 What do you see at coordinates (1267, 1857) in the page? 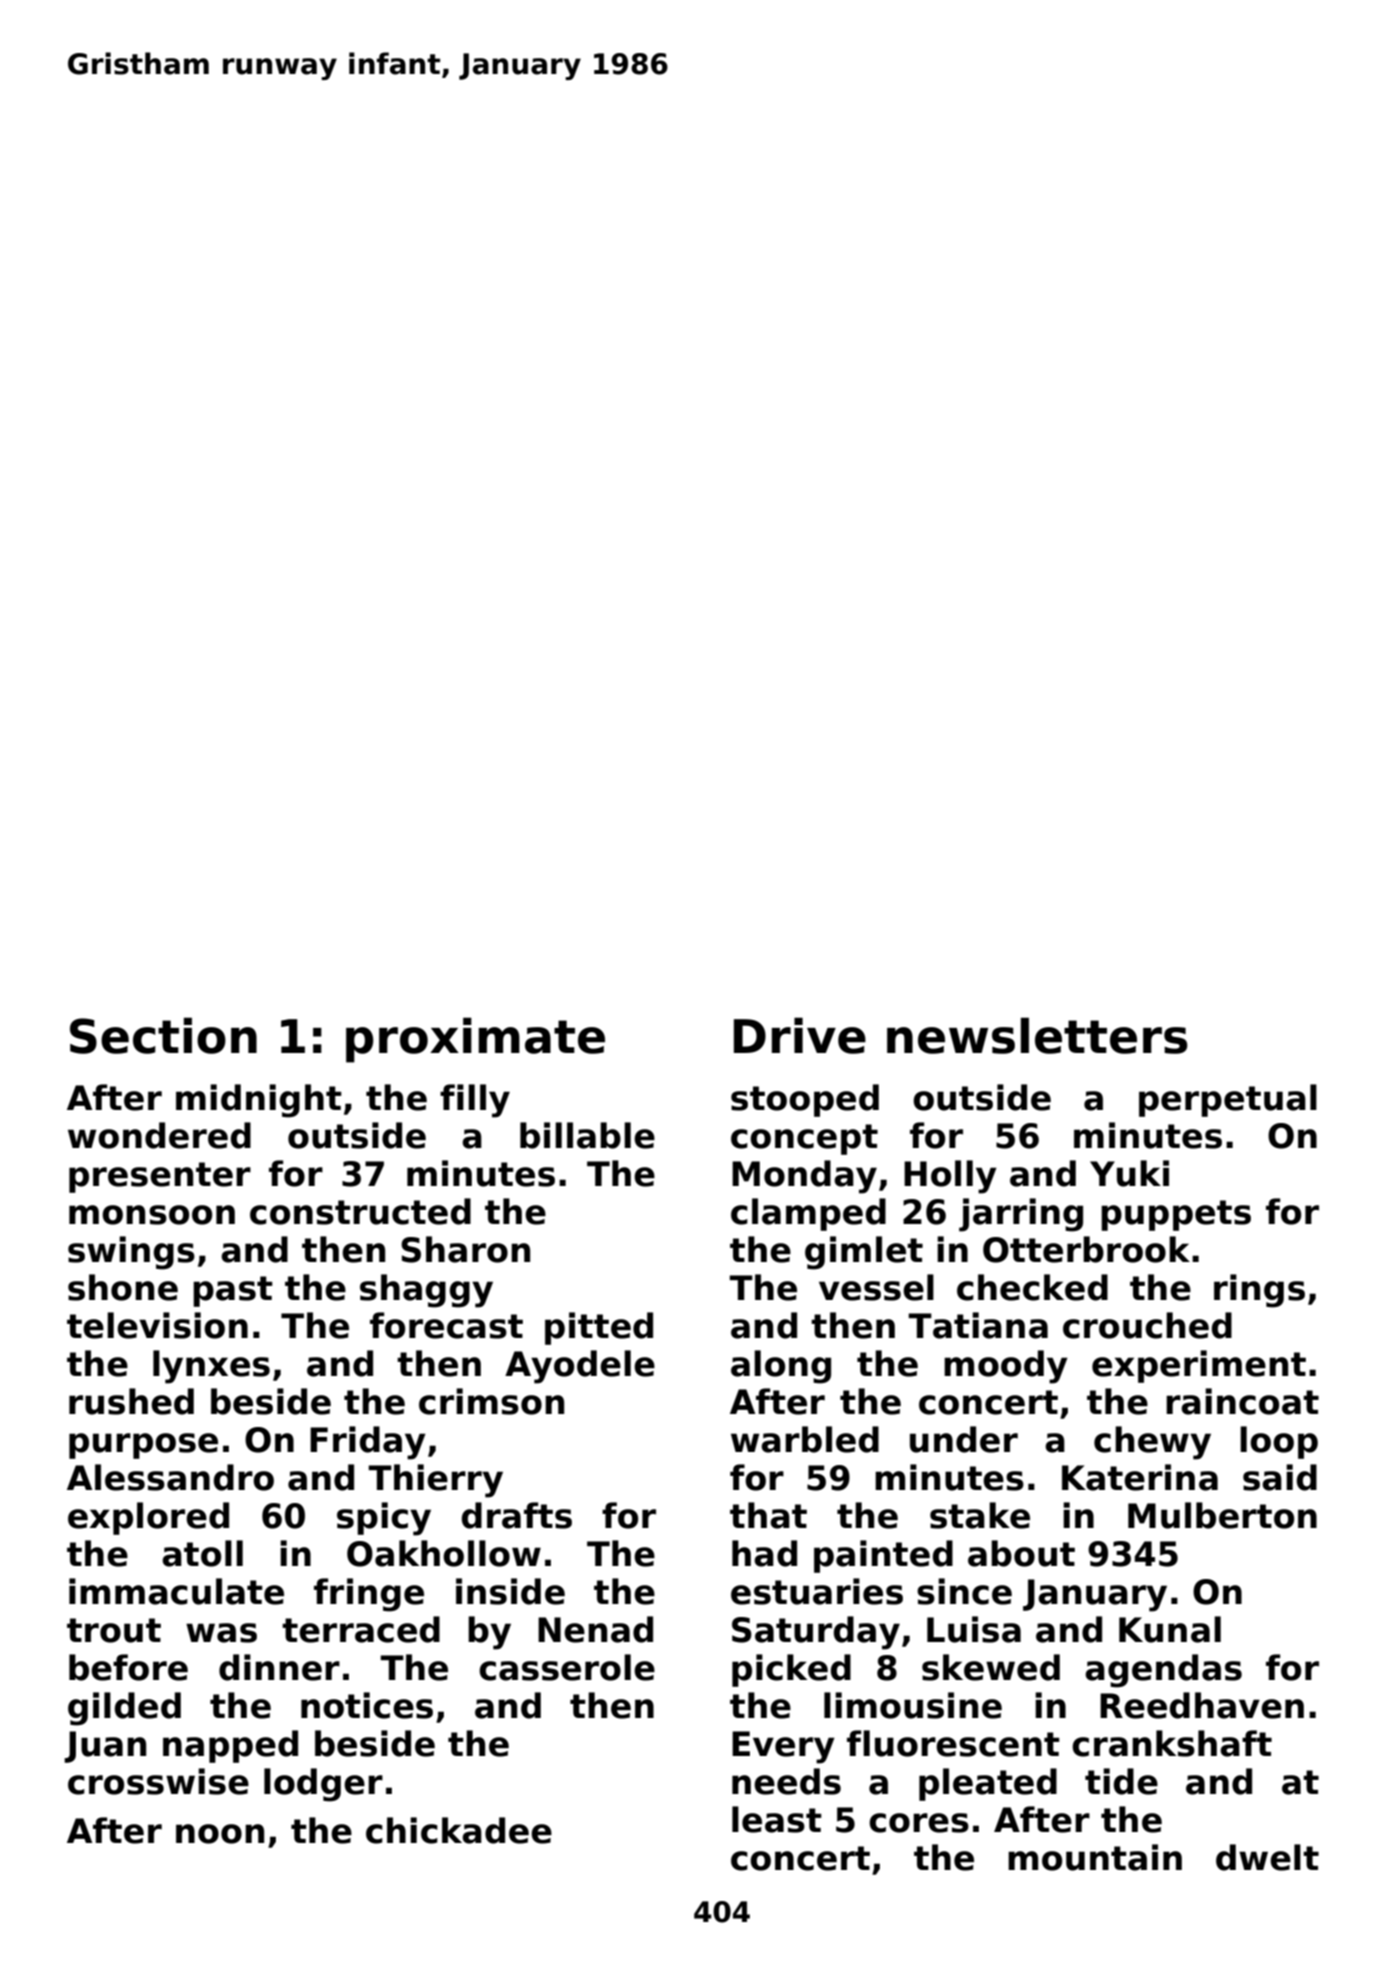
I see `dwelt` at bounding box center [1267, 1857].
